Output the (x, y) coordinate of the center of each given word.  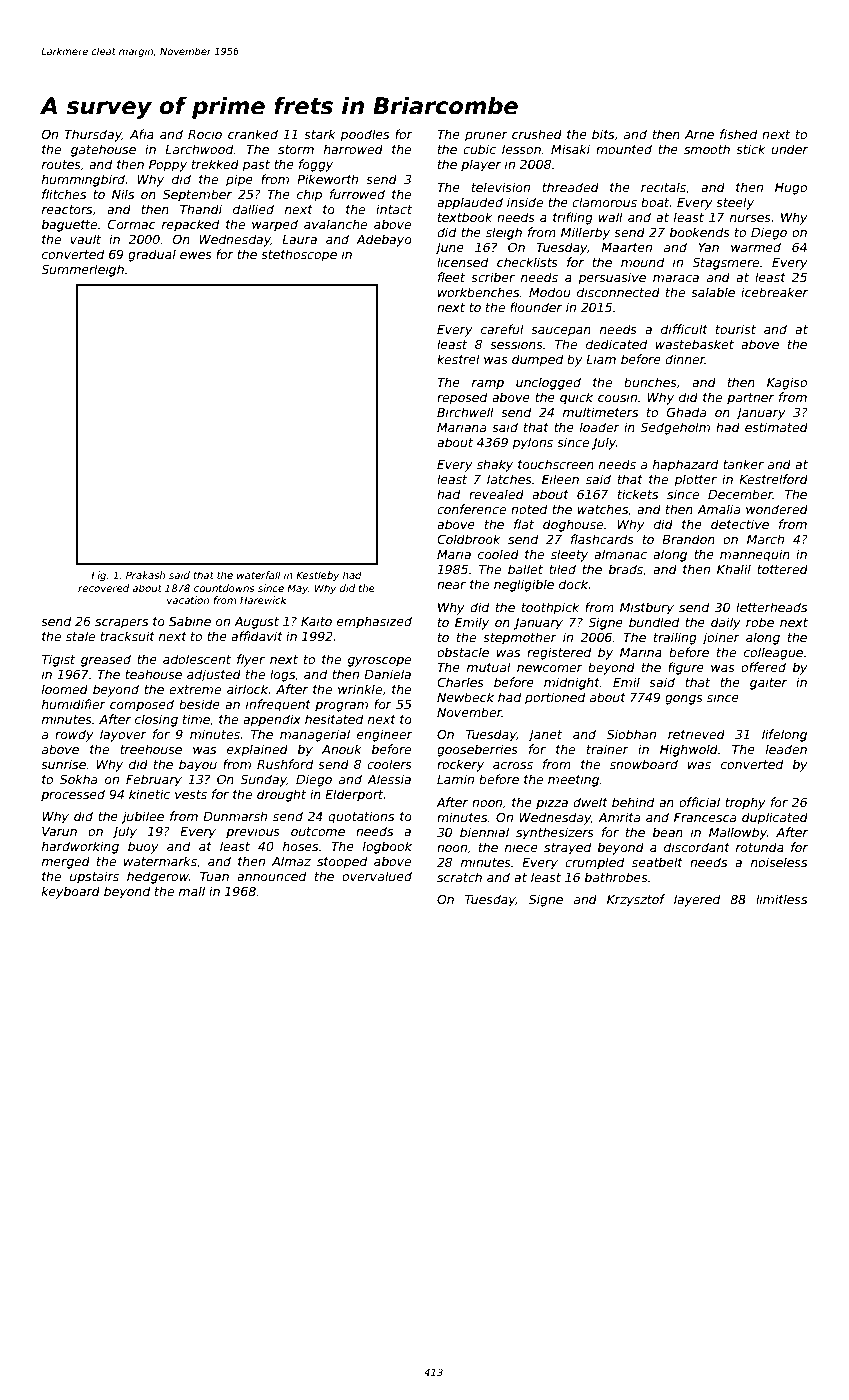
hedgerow (158, 877)
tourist (736, 329)
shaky (495, 465)
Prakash (145, 575)
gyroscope (379, 662)
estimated (776, 427)
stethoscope (299, 255)
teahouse (153, 674)
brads (626, 569)
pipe (239, 180)
